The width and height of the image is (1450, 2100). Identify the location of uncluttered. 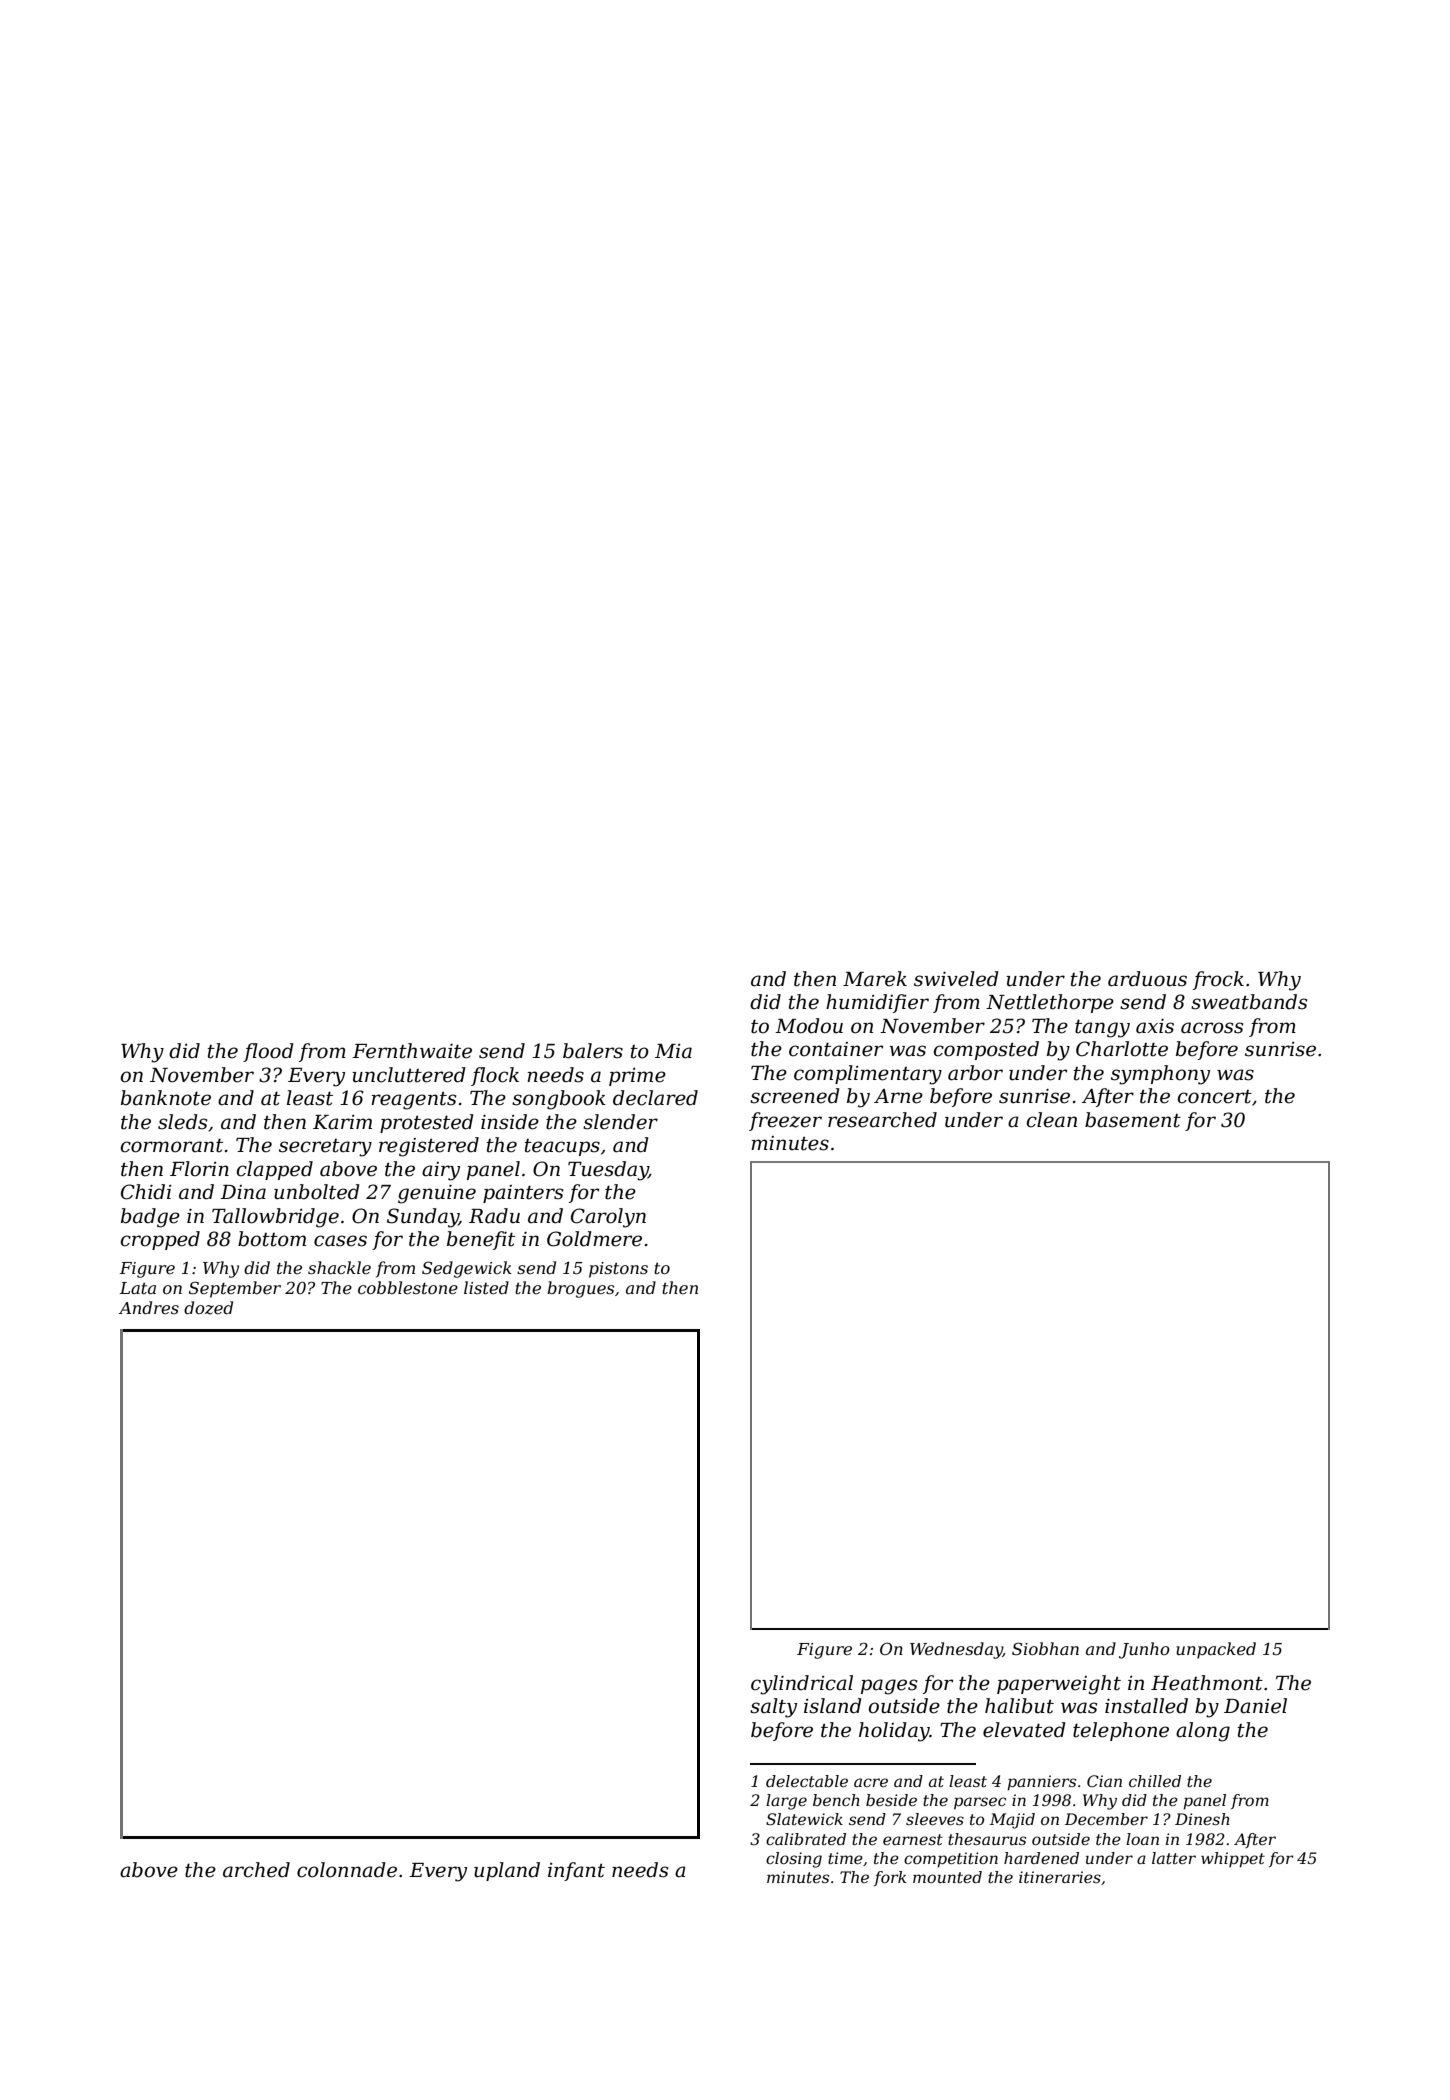
(409, 1075).
